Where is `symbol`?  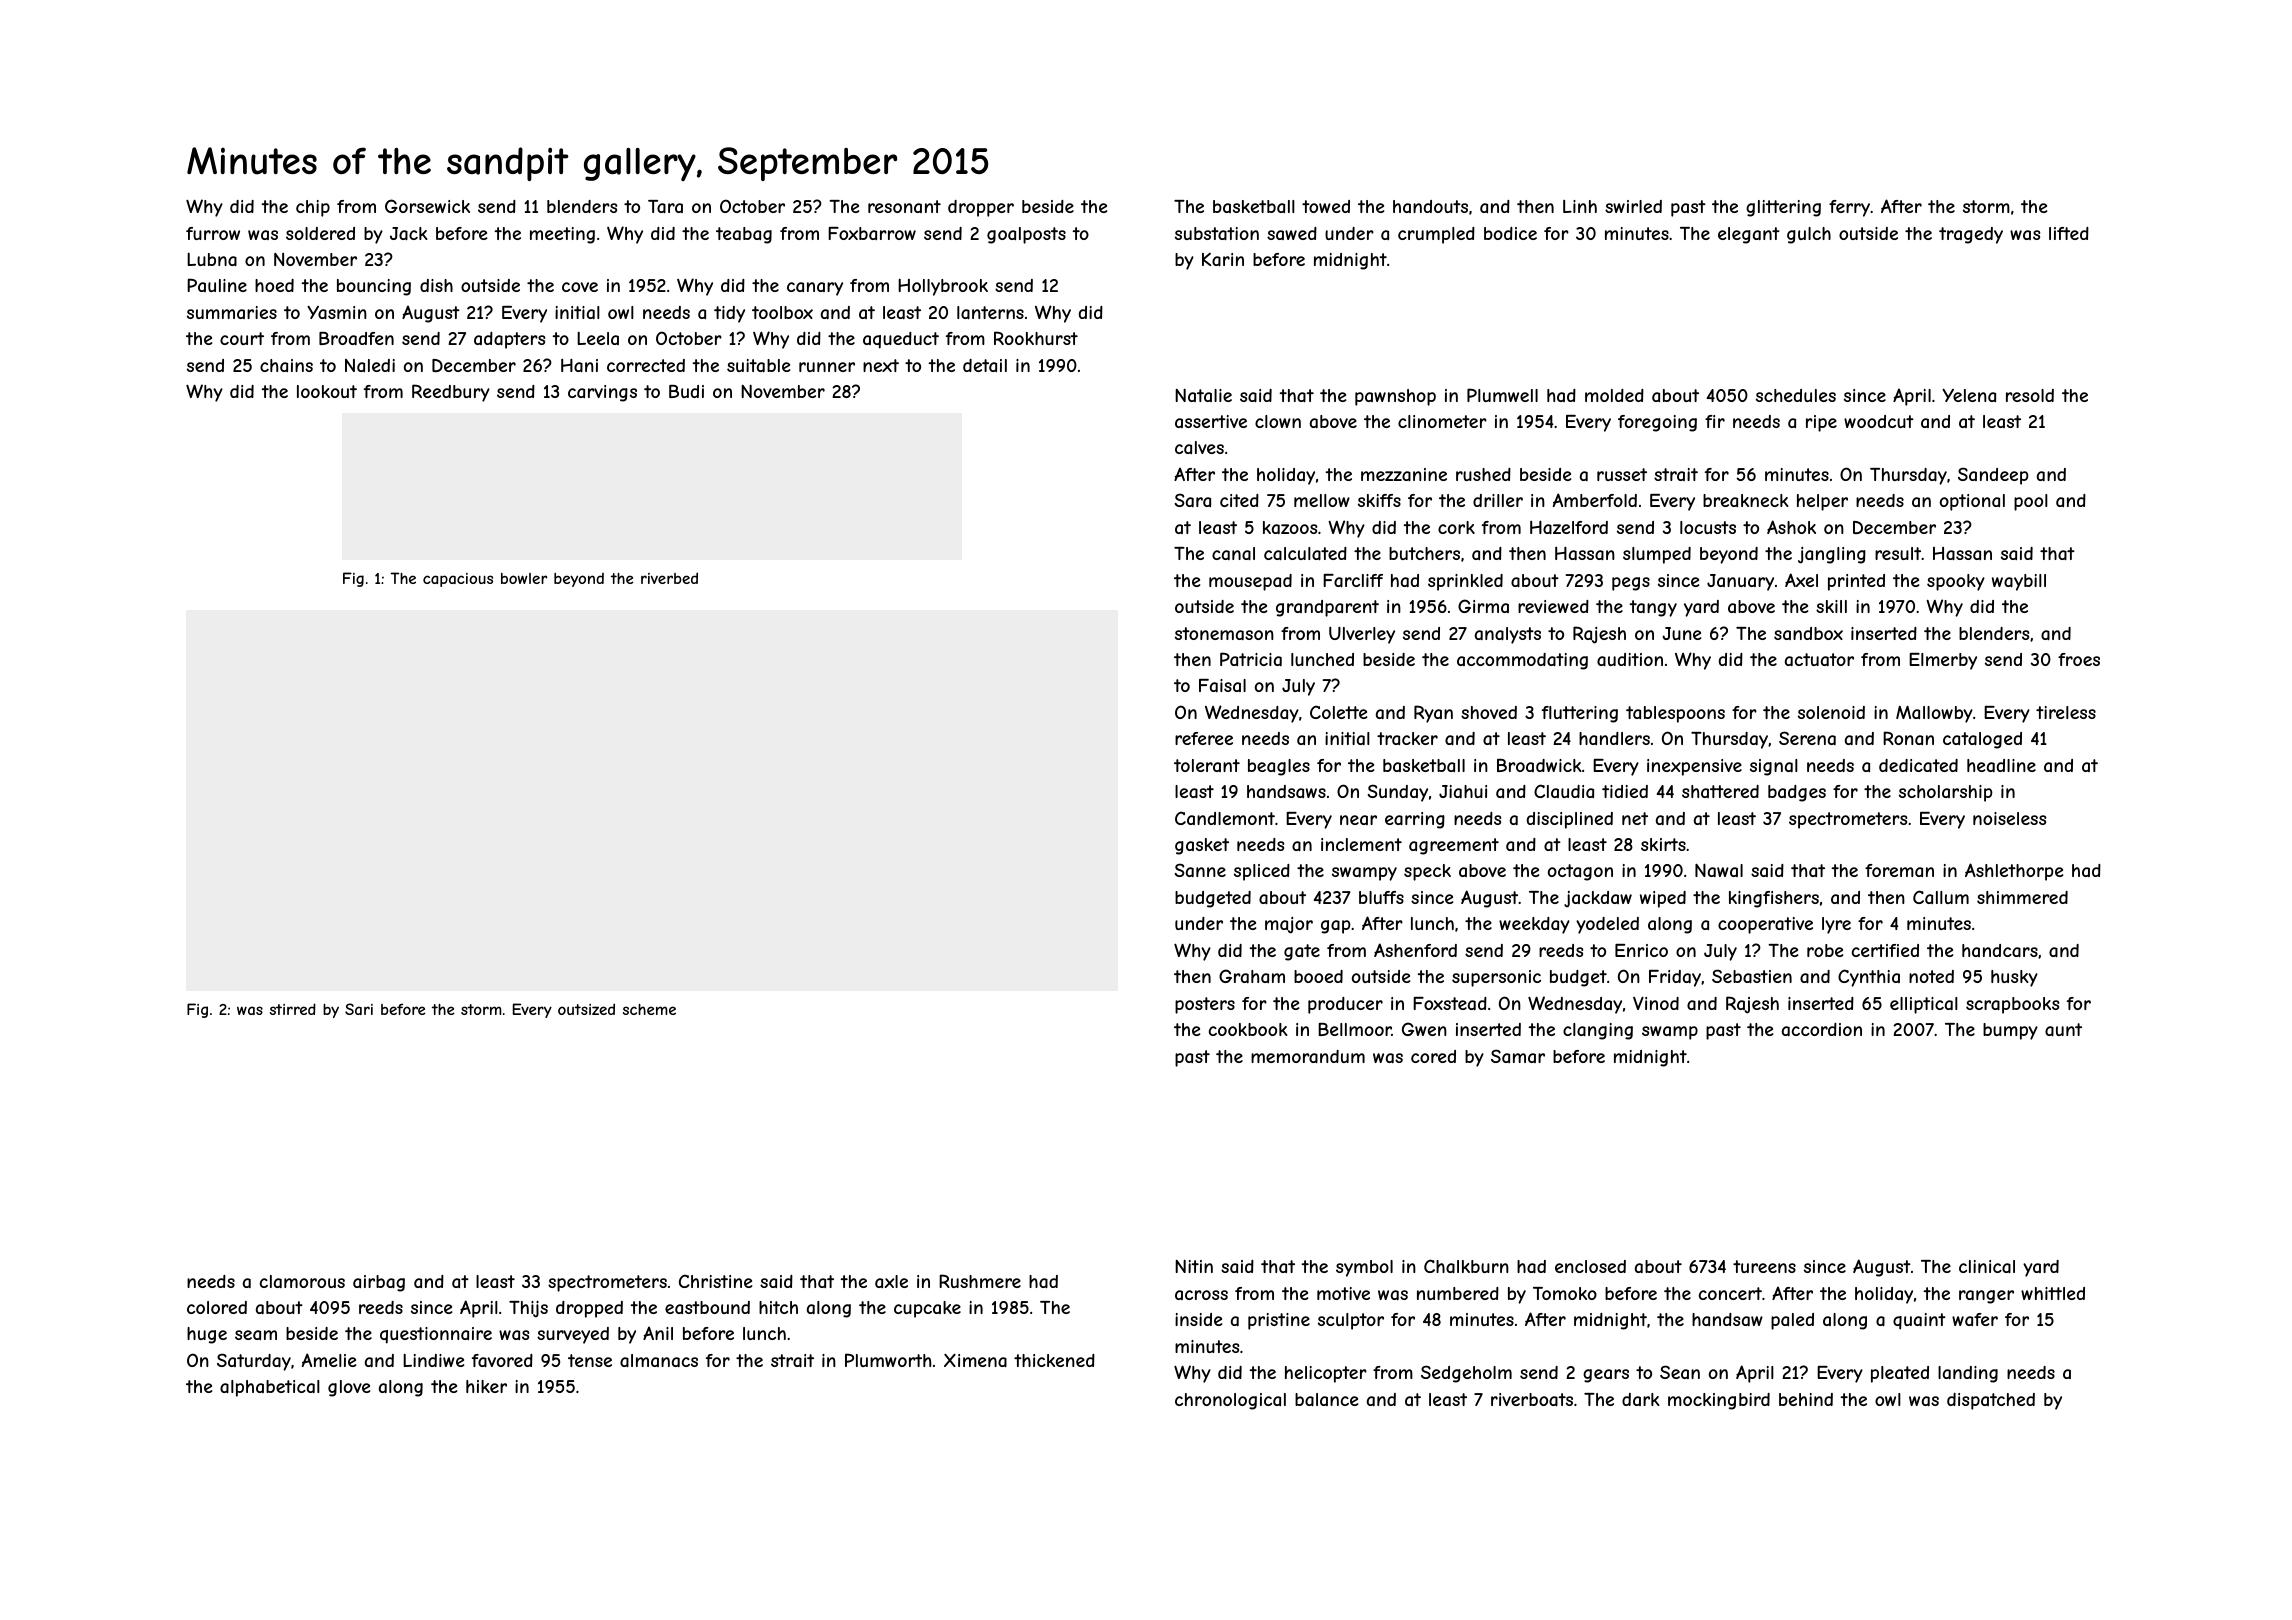
symbol is located at coordinates (1364, 1268).
